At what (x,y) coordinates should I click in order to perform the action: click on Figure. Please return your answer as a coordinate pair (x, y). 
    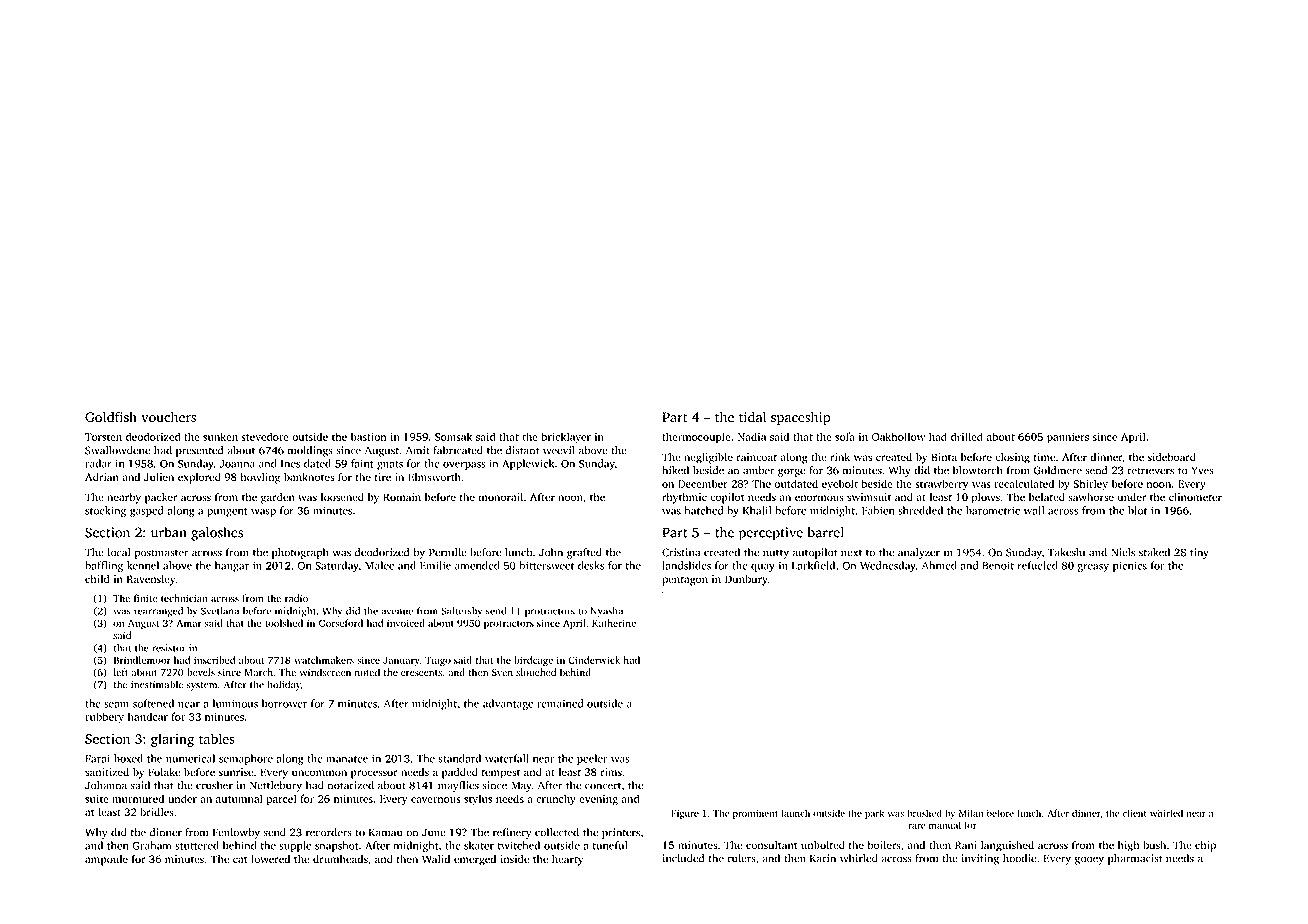
    Looking at the image, I should click on (685, 814).
